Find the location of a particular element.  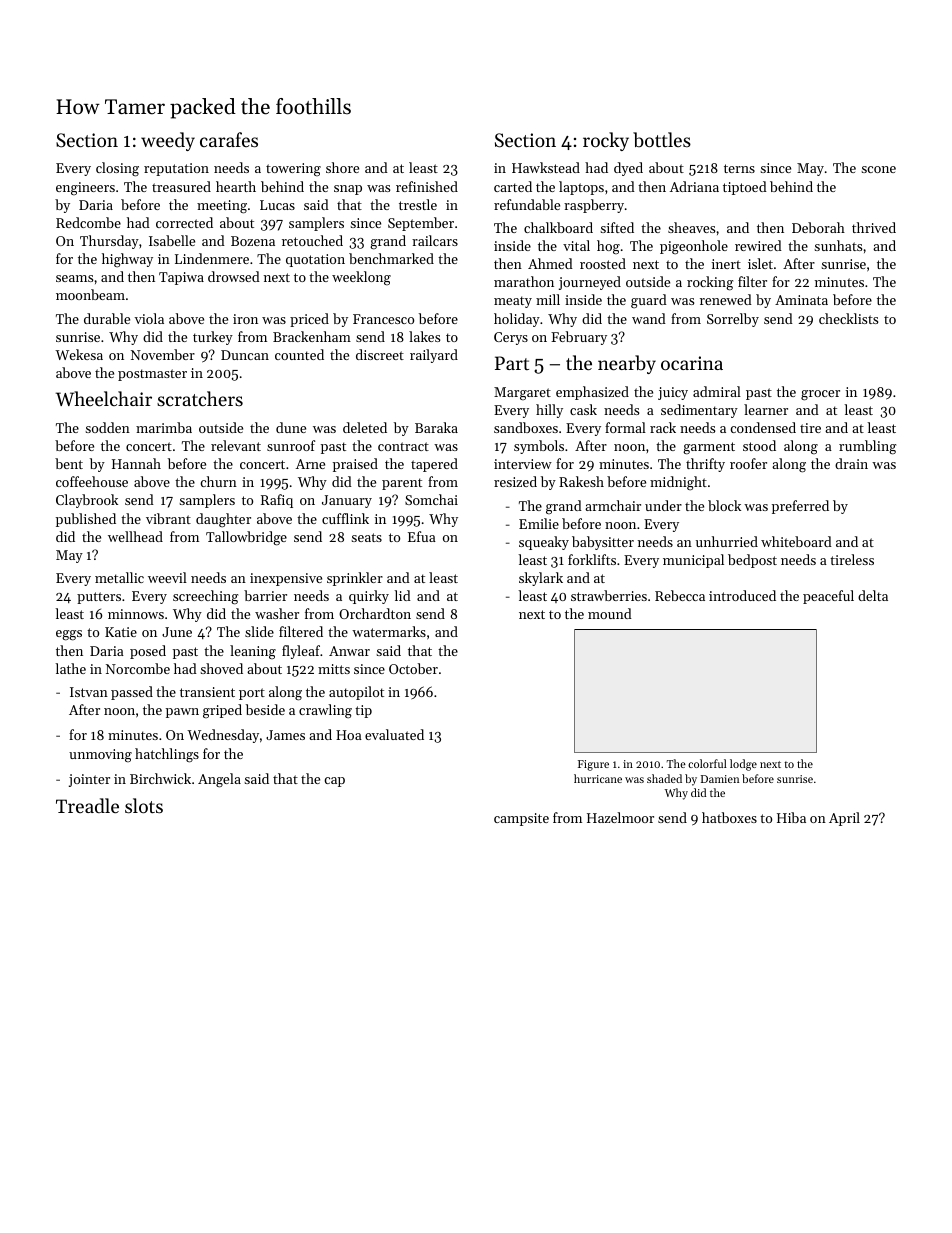

drain is located at coordinates (851, 463).
